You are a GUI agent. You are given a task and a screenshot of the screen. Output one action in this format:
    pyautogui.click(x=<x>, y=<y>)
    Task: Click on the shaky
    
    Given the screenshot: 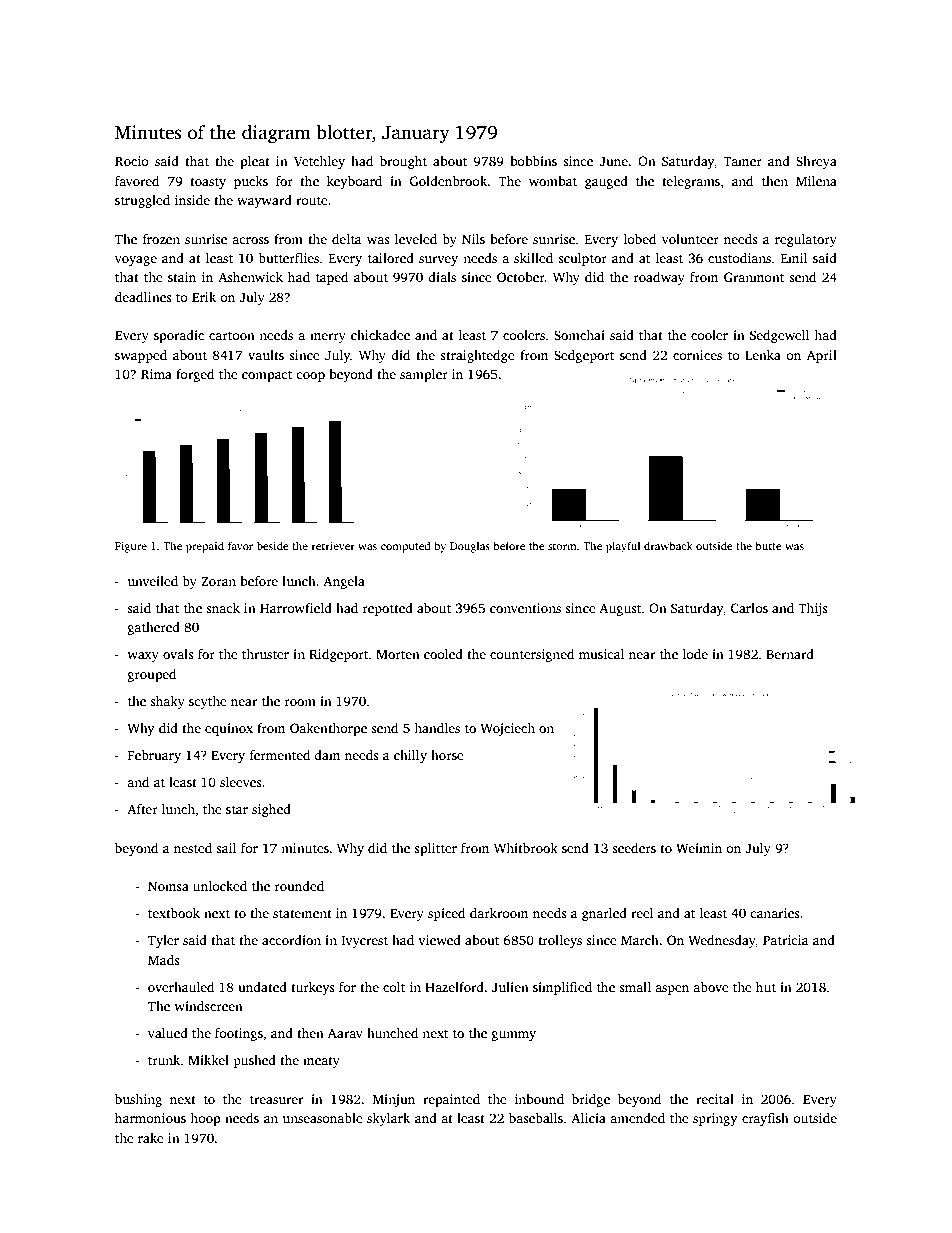 What is the action you would take?
    pyautogui.click(x=167, y=702)
